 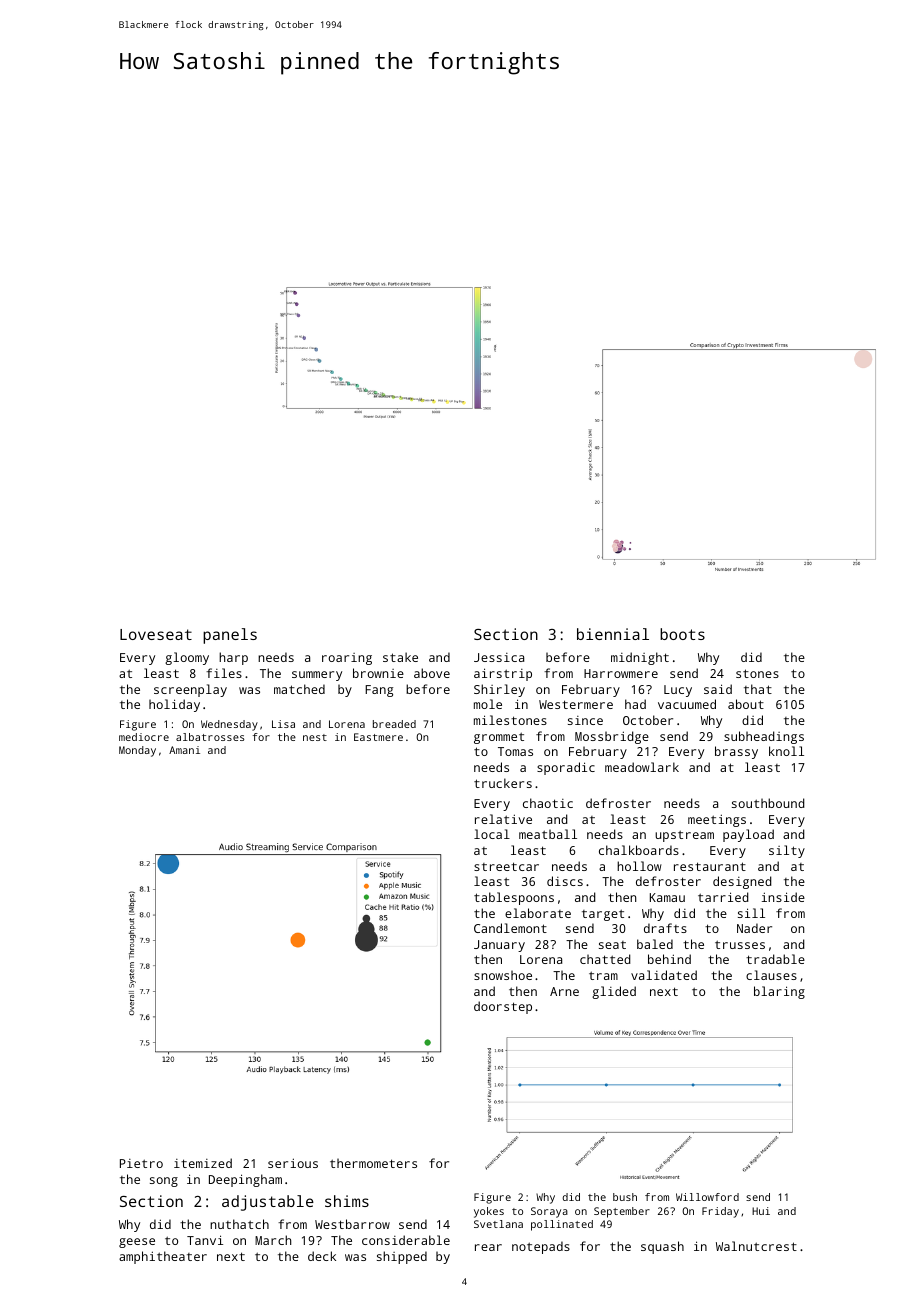 I want to click on itemized, so click(x=203, y=1163).
